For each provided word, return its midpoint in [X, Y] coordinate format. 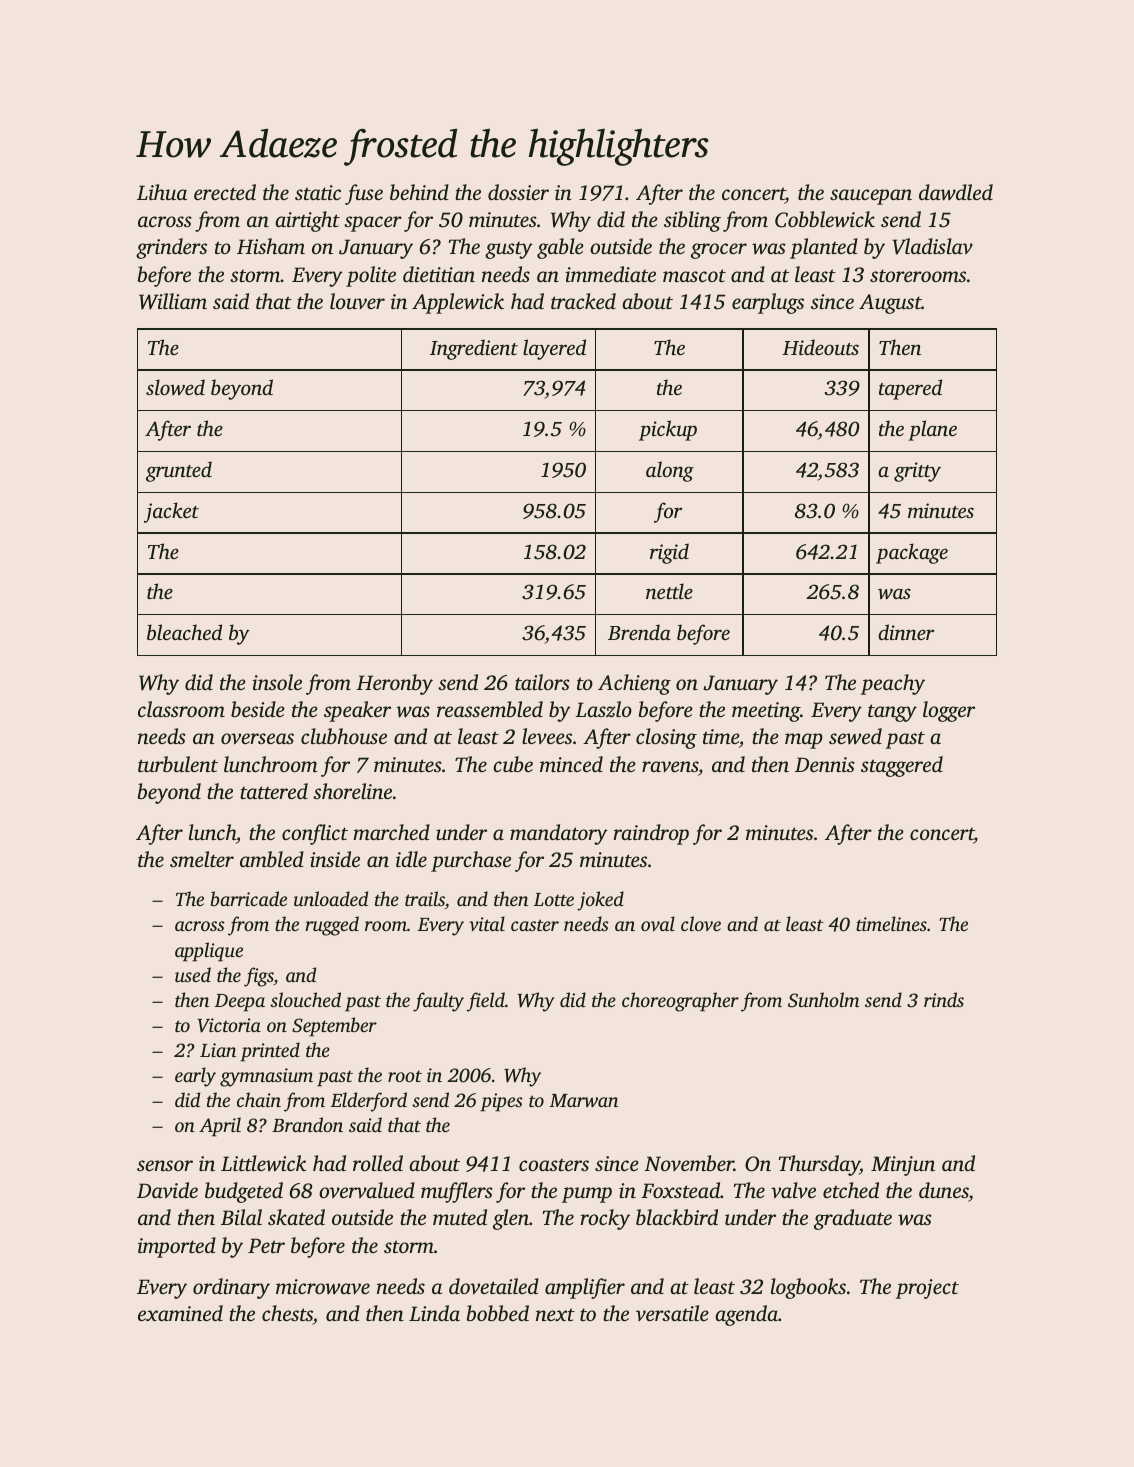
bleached [184, 632]
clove [701, 923]
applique [209, 952]
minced [571, 764]
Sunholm [823, 1000]
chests [287, 1313]
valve [793, 1190]
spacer [373, 224]
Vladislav [932, 246]
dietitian [439, 274]
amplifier [585, 1288]
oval [658, 923]
